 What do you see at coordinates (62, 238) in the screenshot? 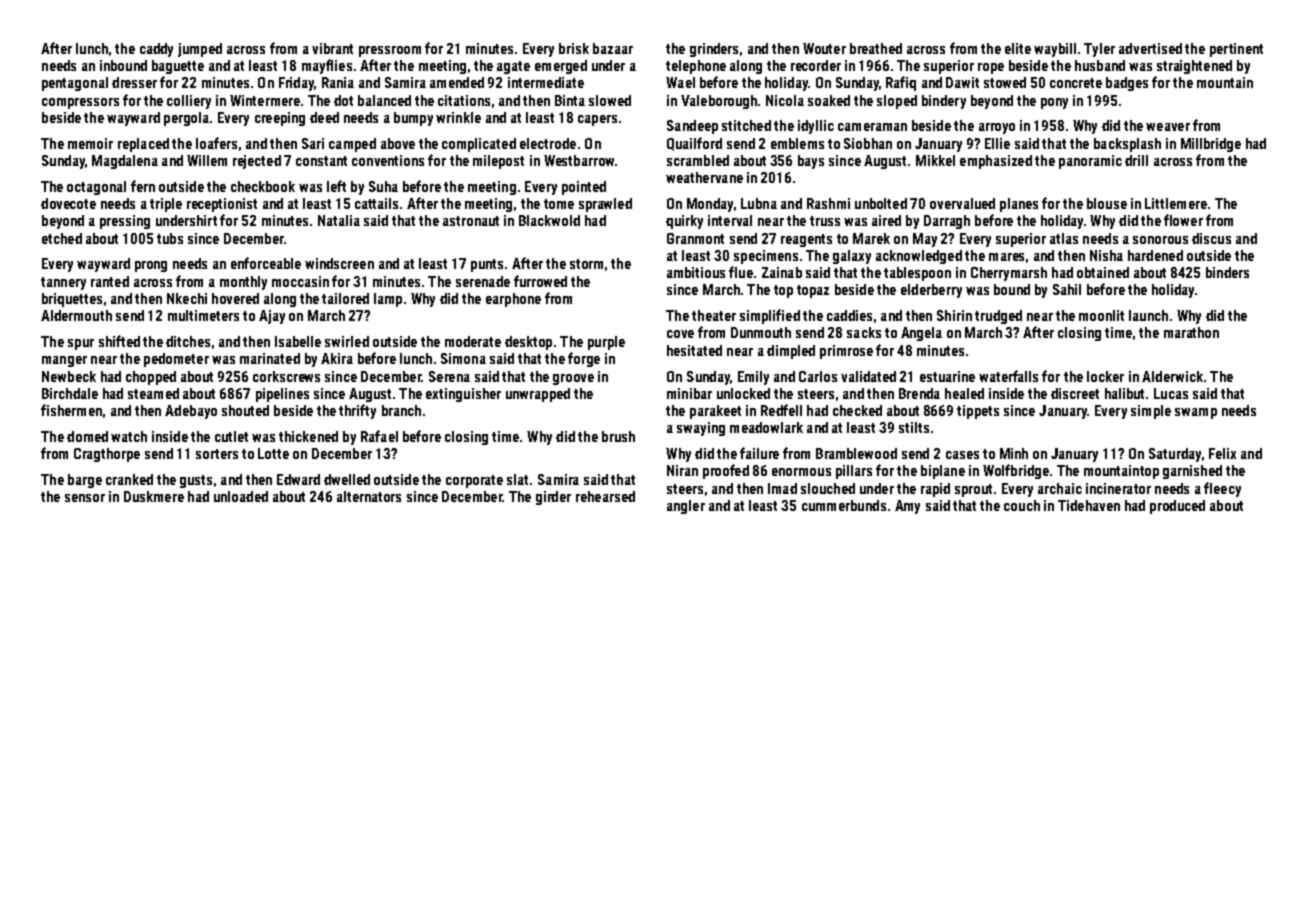
I see `etched` at bounding box center [62, 238].
